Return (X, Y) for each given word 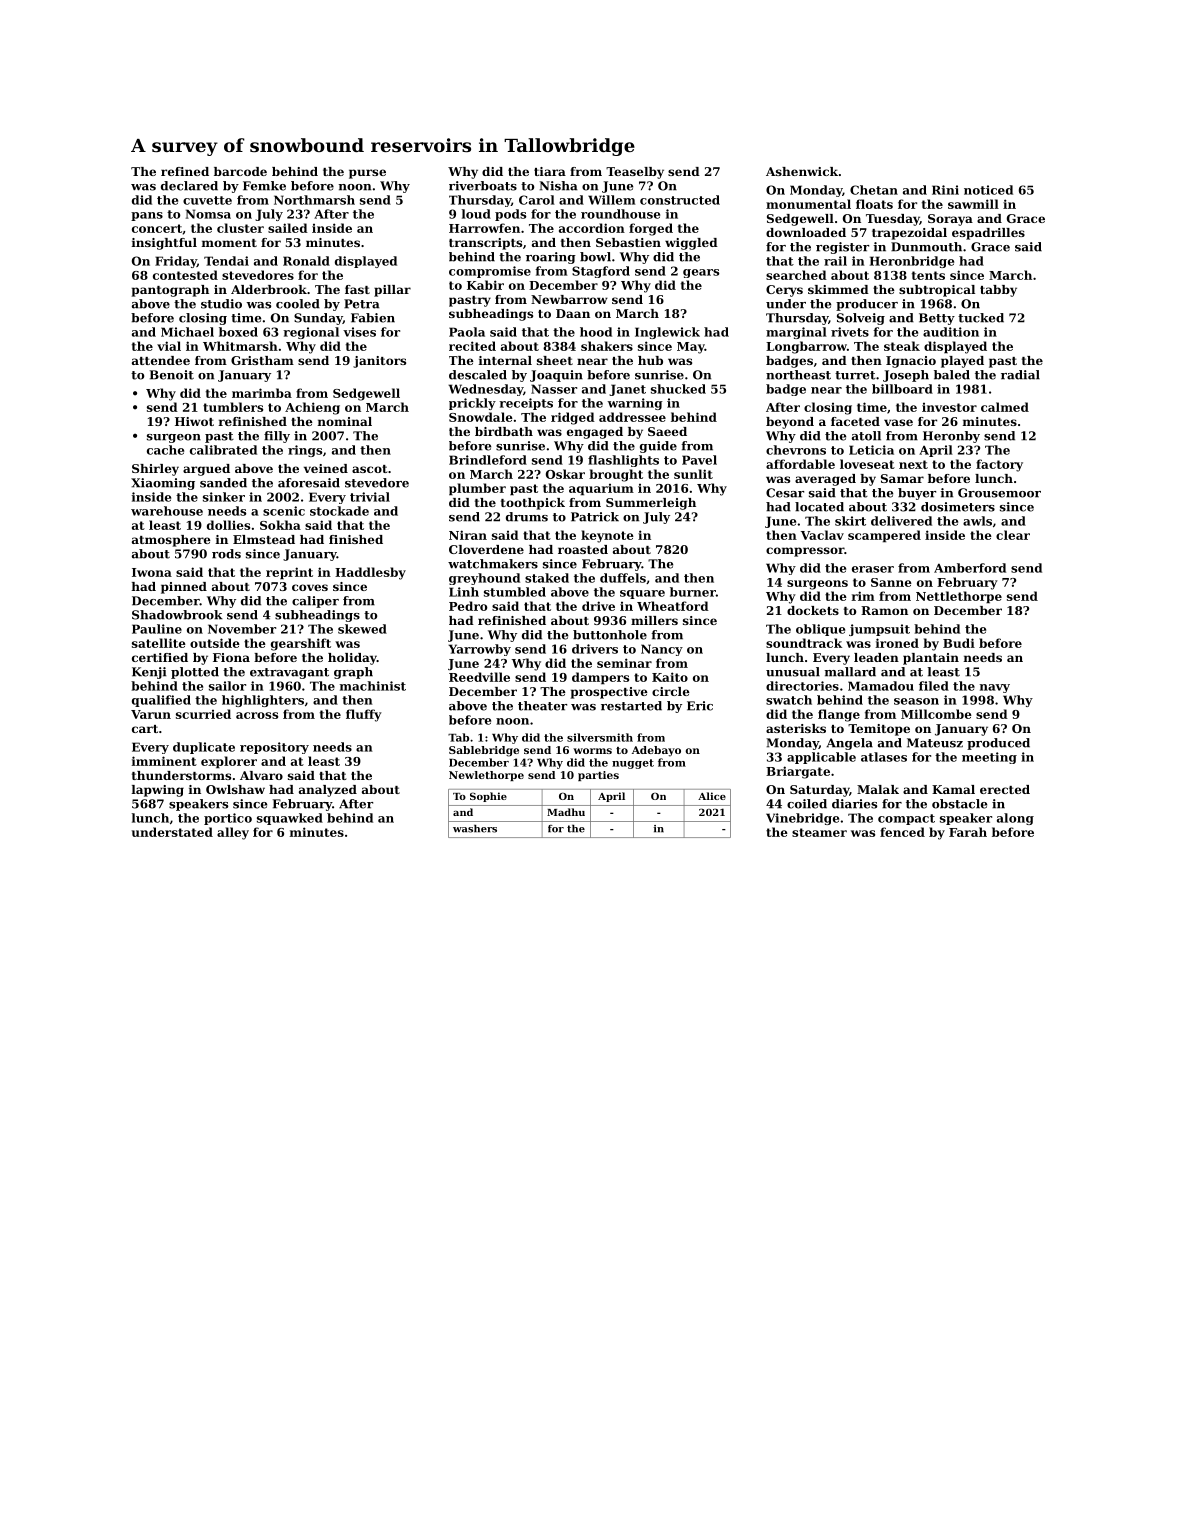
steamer (819, 832)
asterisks (796, 728)
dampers (600, 678)
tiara (550, 171)
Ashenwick (802, 171)
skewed (362, 629)
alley (233, 833)
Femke (264, 186)
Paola (467, 332)
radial (1020, 375)
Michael (187, 332)
